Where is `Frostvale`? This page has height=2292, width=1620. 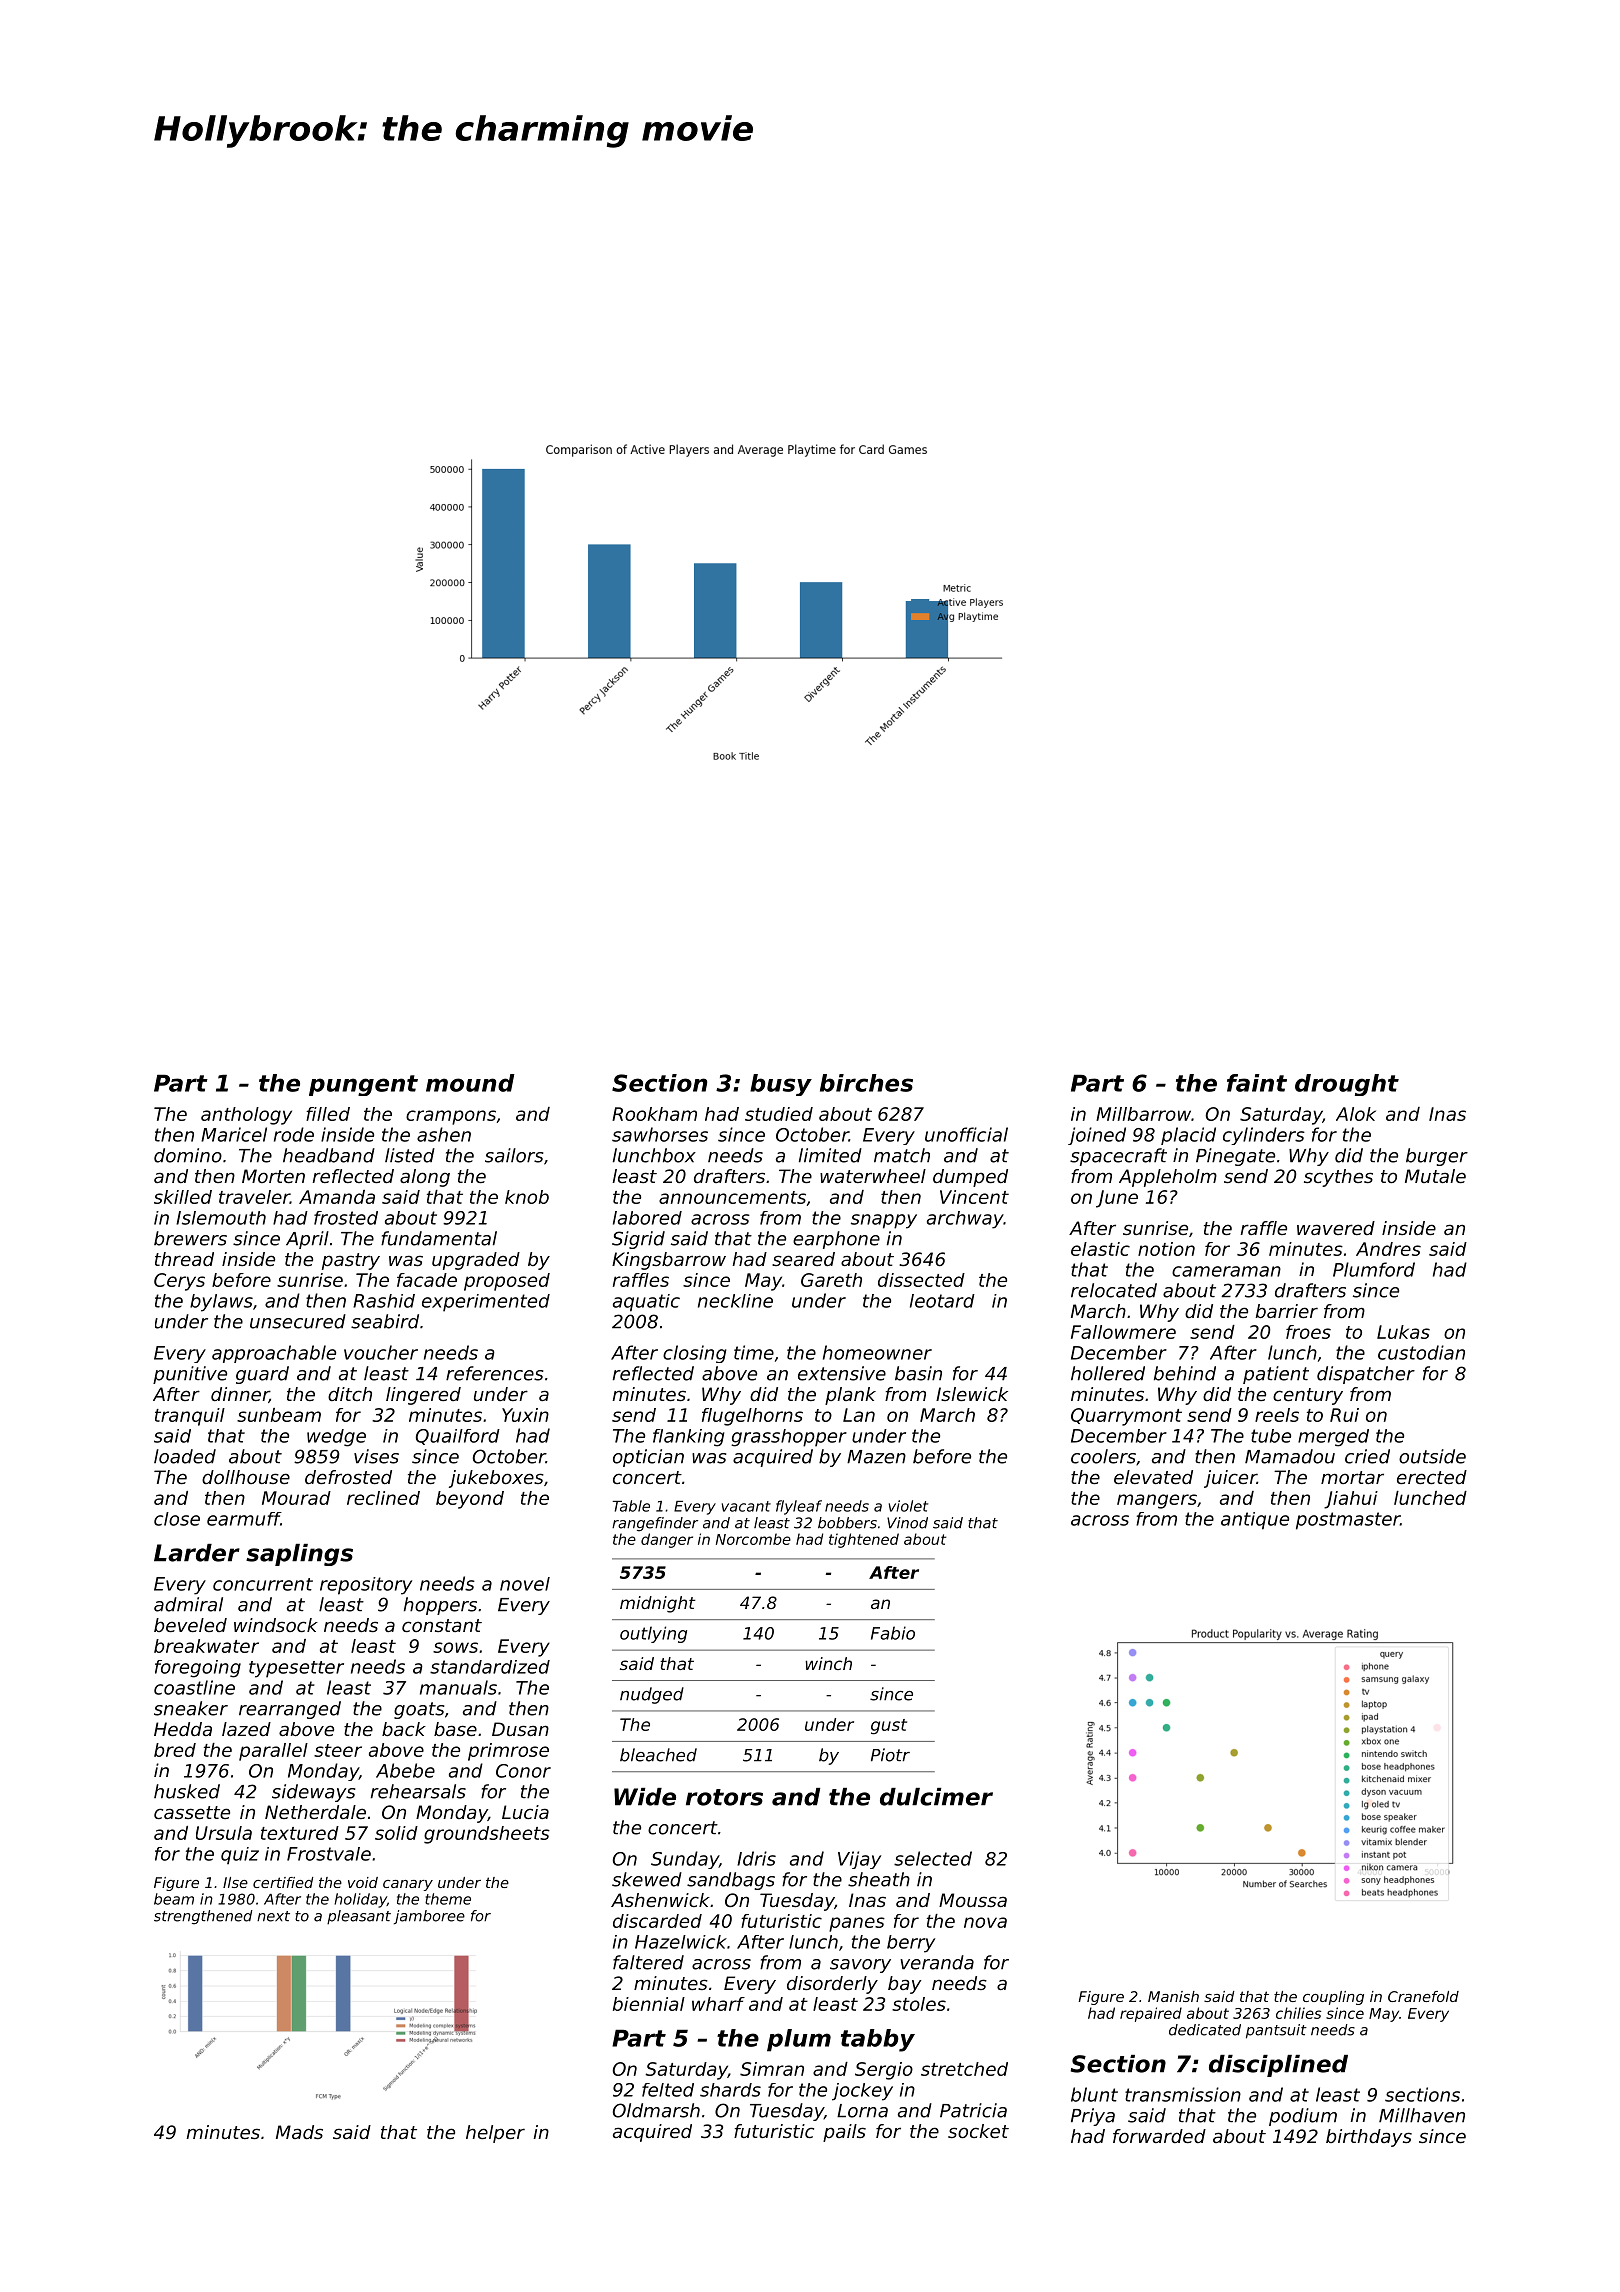
Frostvale is located at coordinates (329, 1854).
